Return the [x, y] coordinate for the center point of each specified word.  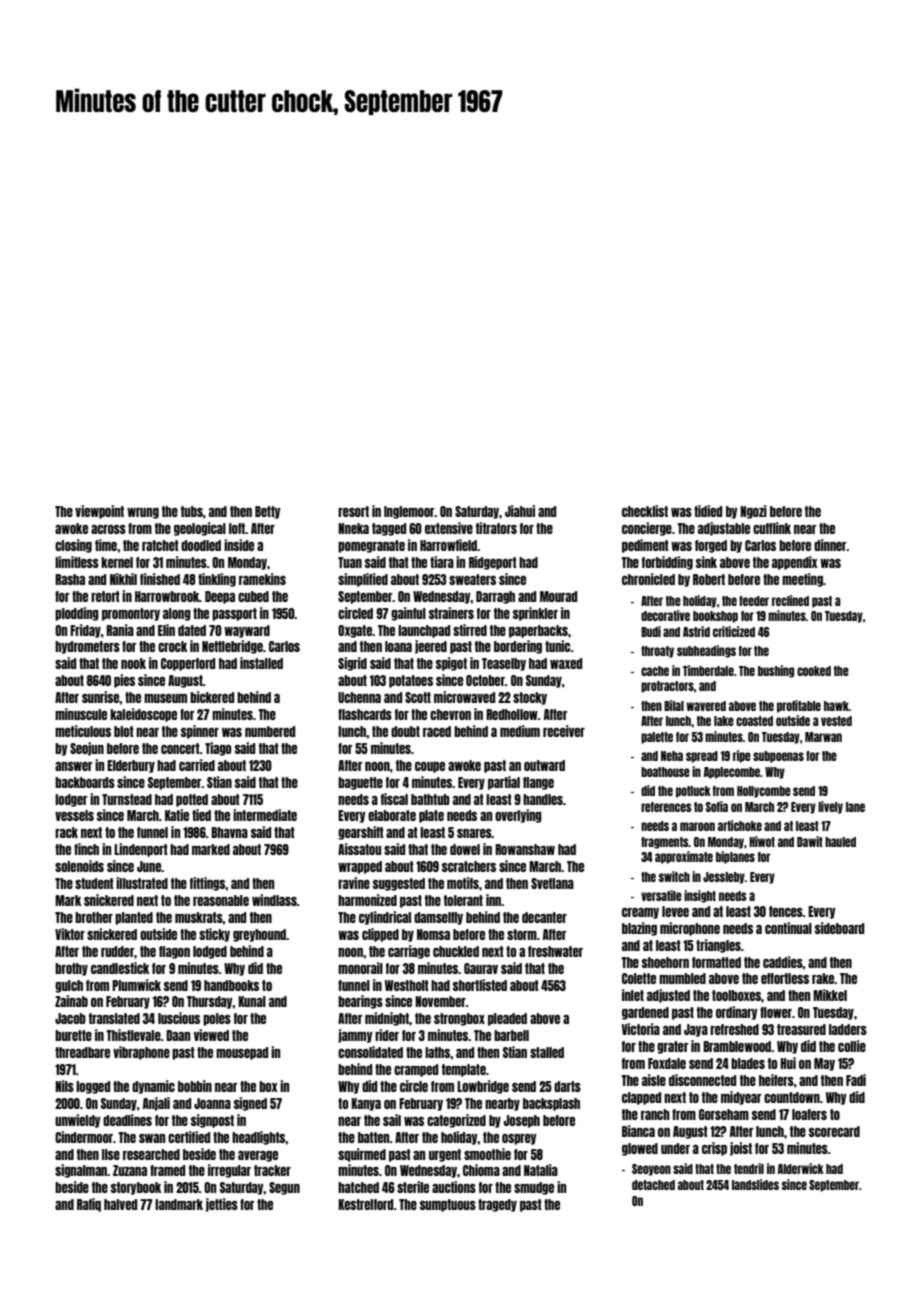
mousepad [242, 1053]
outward [544, 765]
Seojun [87, 749]
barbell [511, 1035]
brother [94, 917]
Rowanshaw [525, 849]
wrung [143, 513]
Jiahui [520, 511]
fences [786, 911]
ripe [742, 756]
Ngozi [753, 512]
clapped [641, 1098]
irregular [229, 1171]
